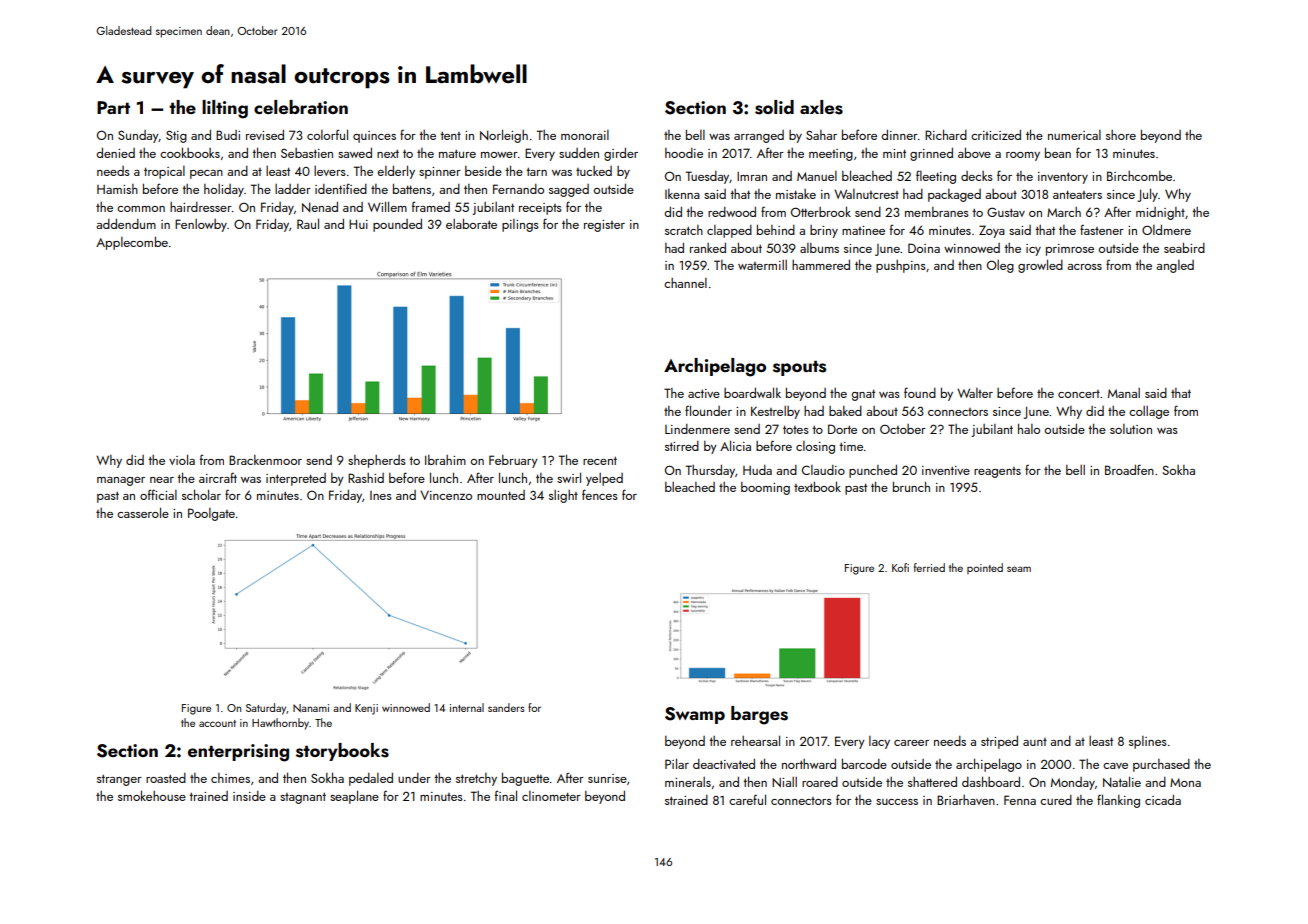 This screenshot has height=924, width=1308. Describe the element at coordinates (1074, 135) in the screenshot. I see `numerical` at that location.
